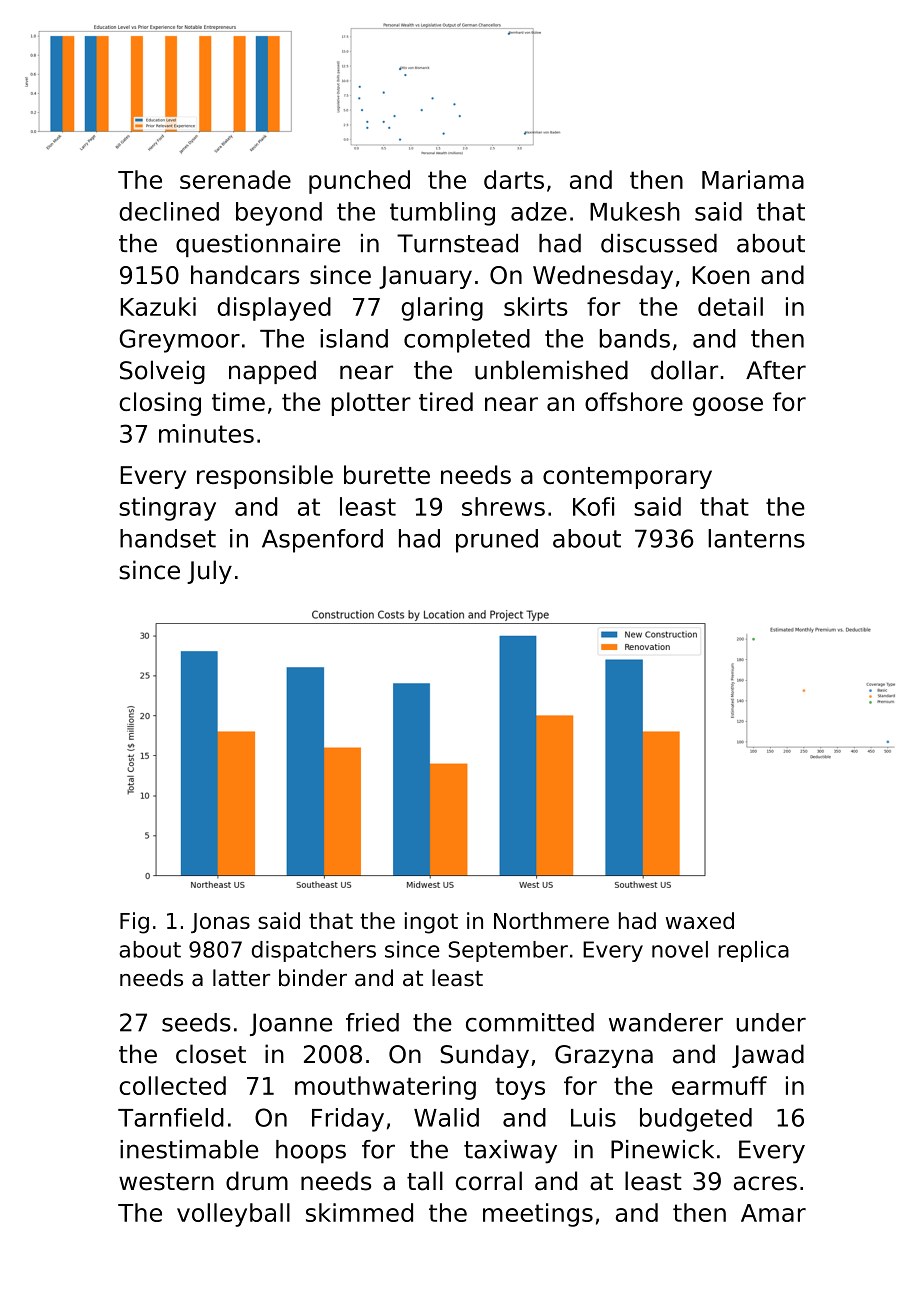 The height and width of the screenshot is (1311, 924). What do you see at coordinates (768, 1056) in the screenshot?
I see `Jawad` at bounding box center [768, 1056].
